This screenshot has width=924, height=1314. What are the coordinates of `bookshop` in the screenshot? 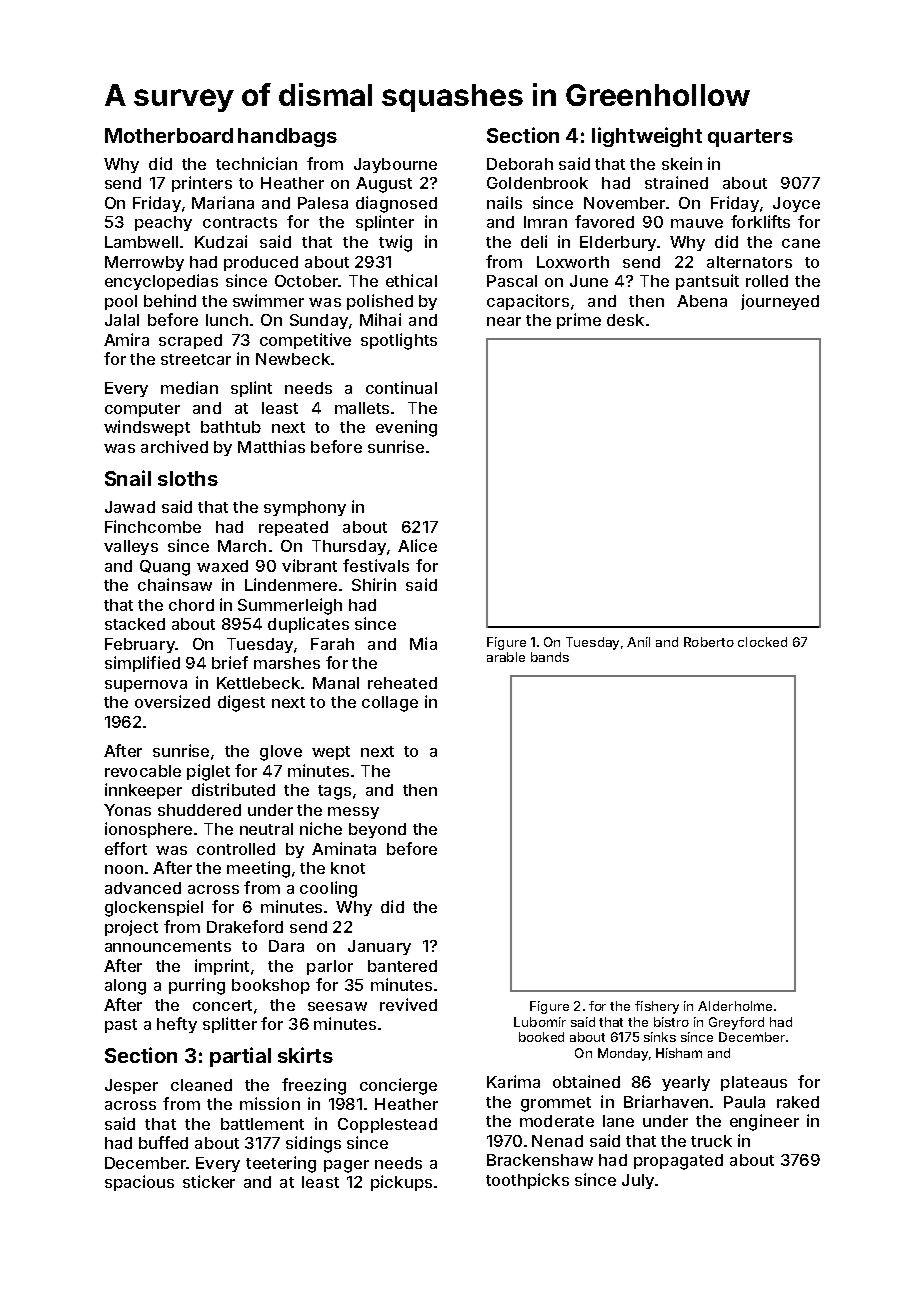 It's located at (271, 986).
